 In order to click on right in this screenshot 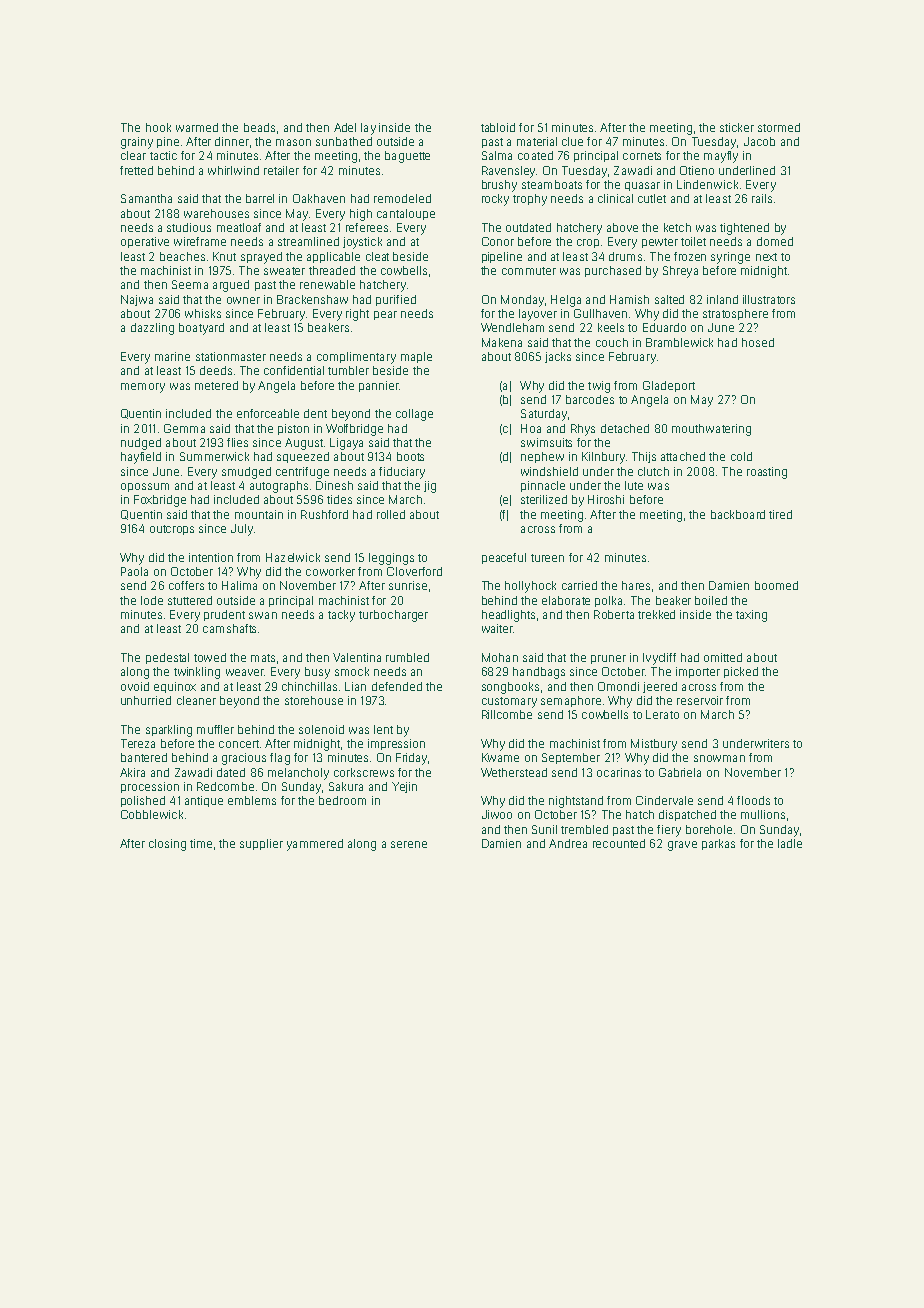, I will do `click(357, 315)`.
